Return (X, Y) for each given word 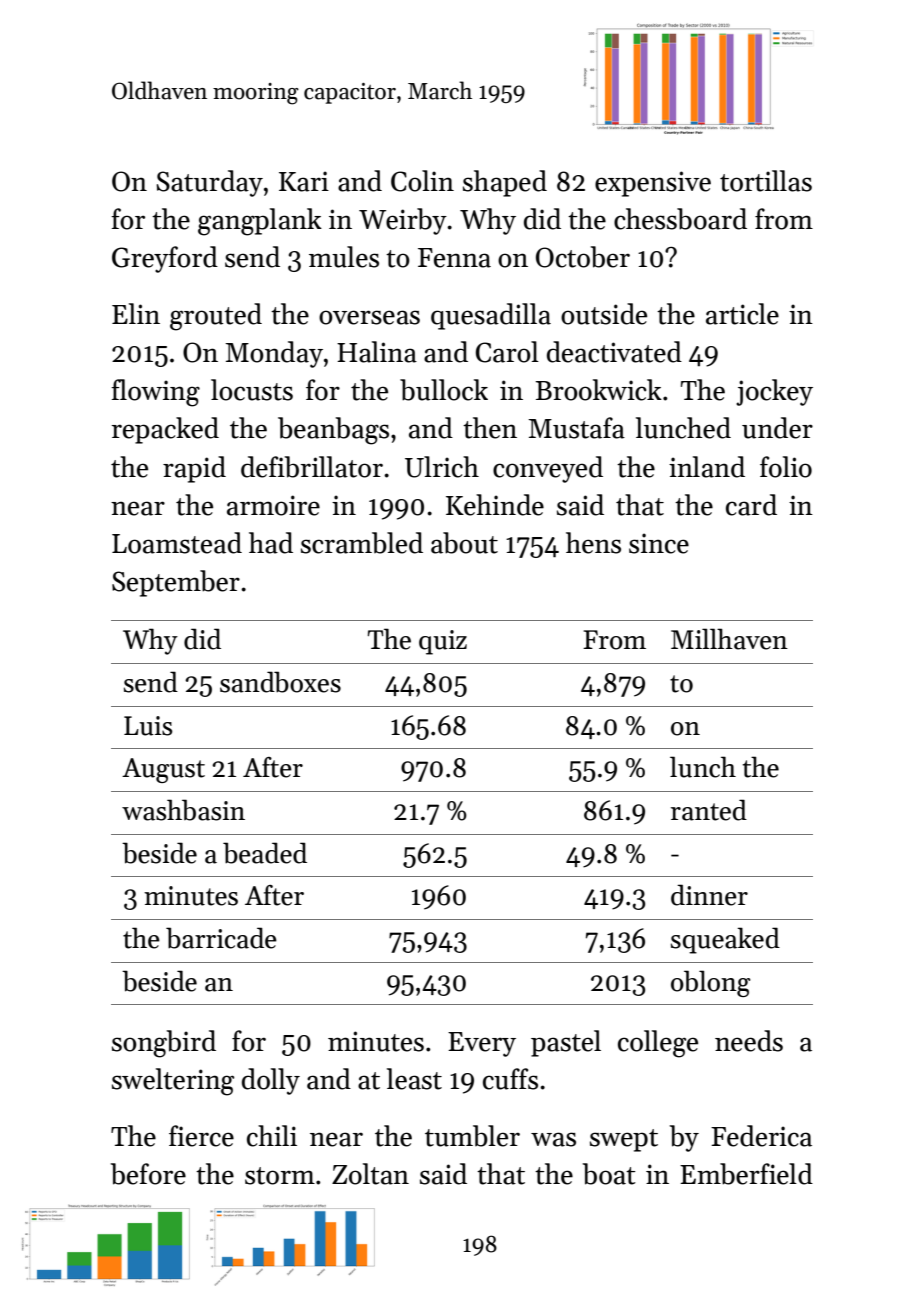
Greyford (165, 259)
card (751, 505)
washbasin (183, 810)
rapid (194, 469)
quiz (443, 642)
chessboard (680, 219)
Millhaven (729, 639)
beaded (265, 853)
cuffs (510, 1079)
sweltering (173, 1082)
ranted (709, 810)
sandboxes (280, 682)
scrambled (362, 543)
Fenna (454, 258)
